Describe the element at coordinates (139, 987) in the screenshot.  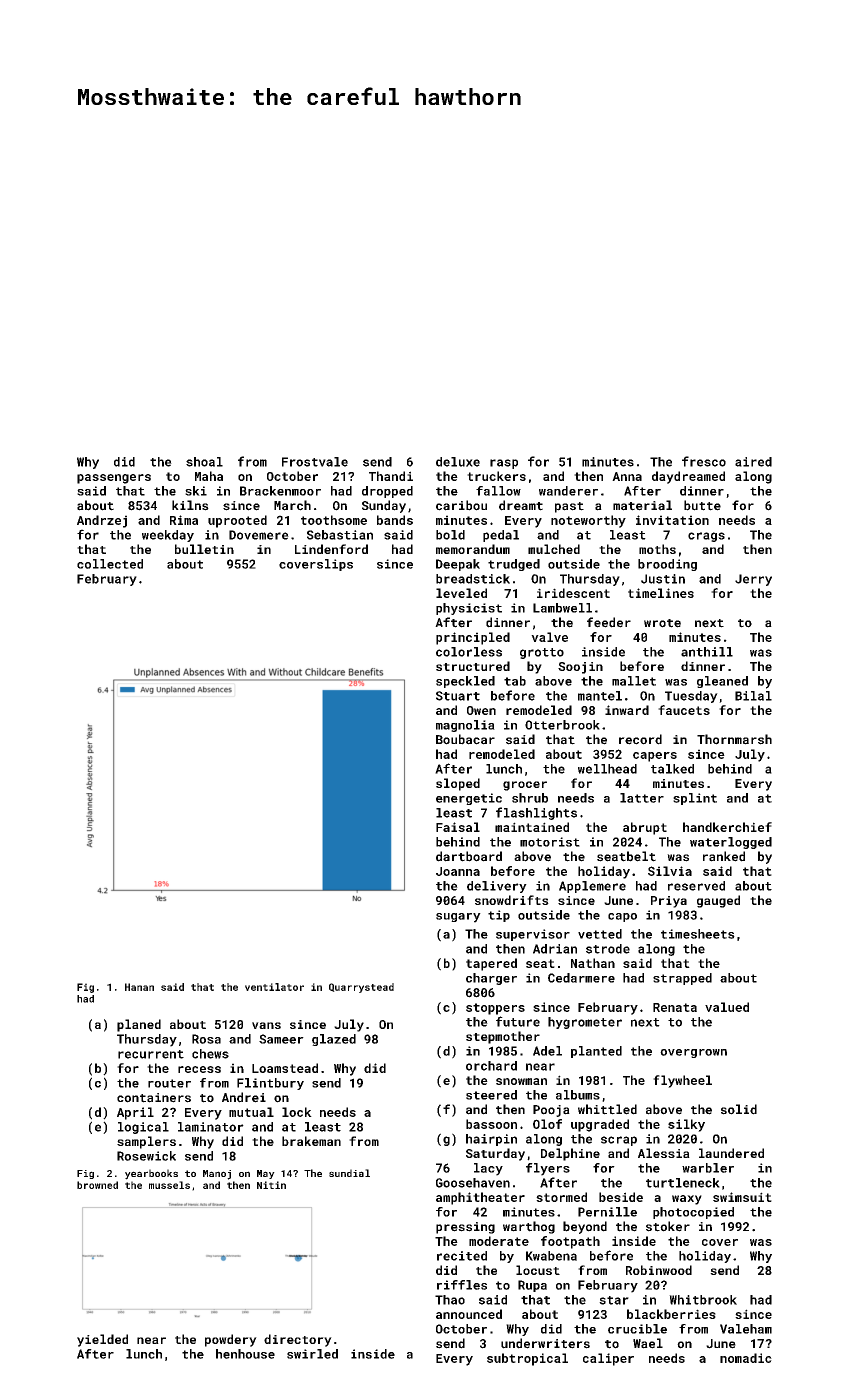
I see `Hanan` at that location.
